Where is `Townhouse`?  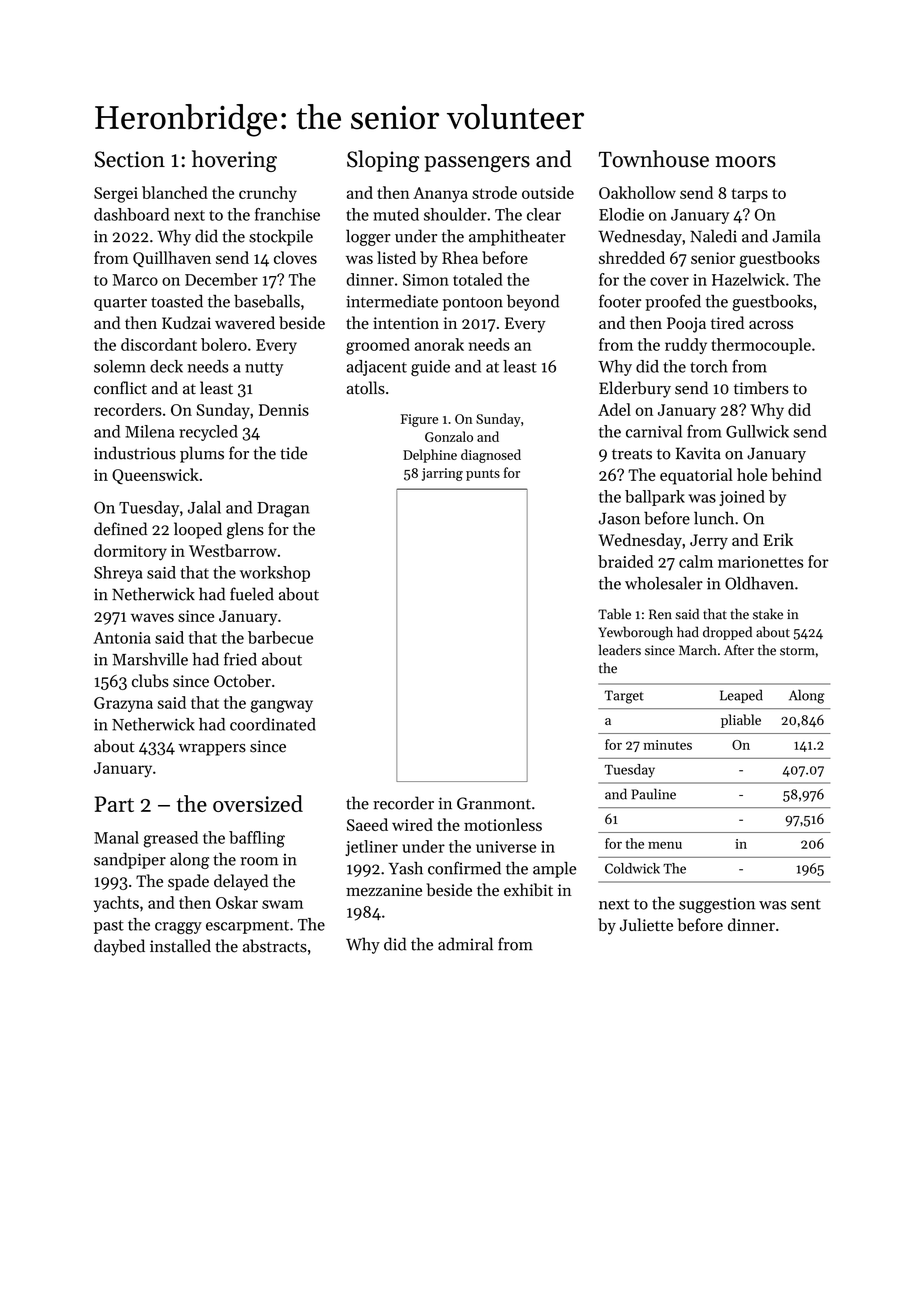
Townhouse is located at coordinates (654, 159).
